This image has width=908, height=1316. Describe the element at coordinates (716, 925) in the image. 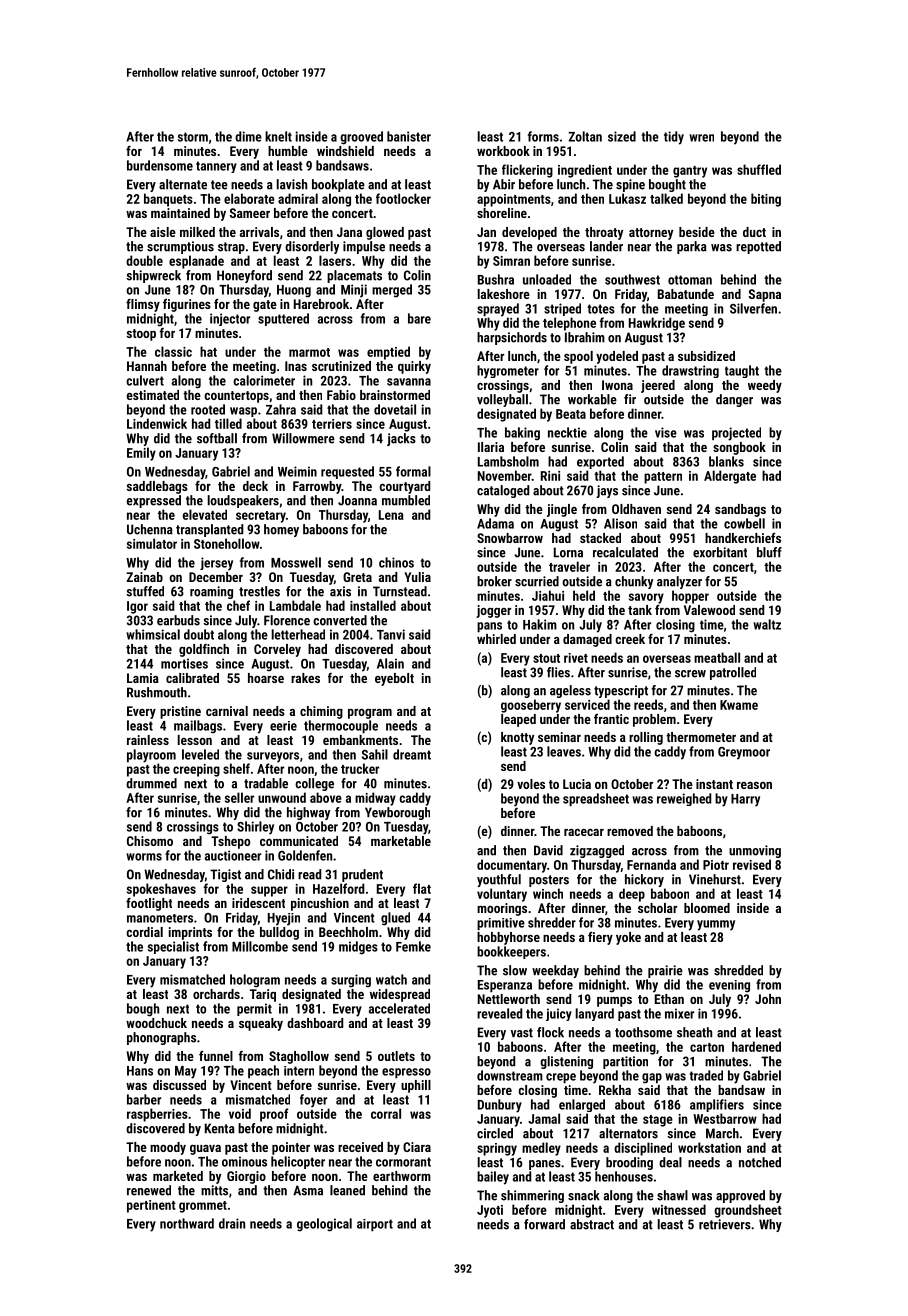

I see `yummy` at that location.
